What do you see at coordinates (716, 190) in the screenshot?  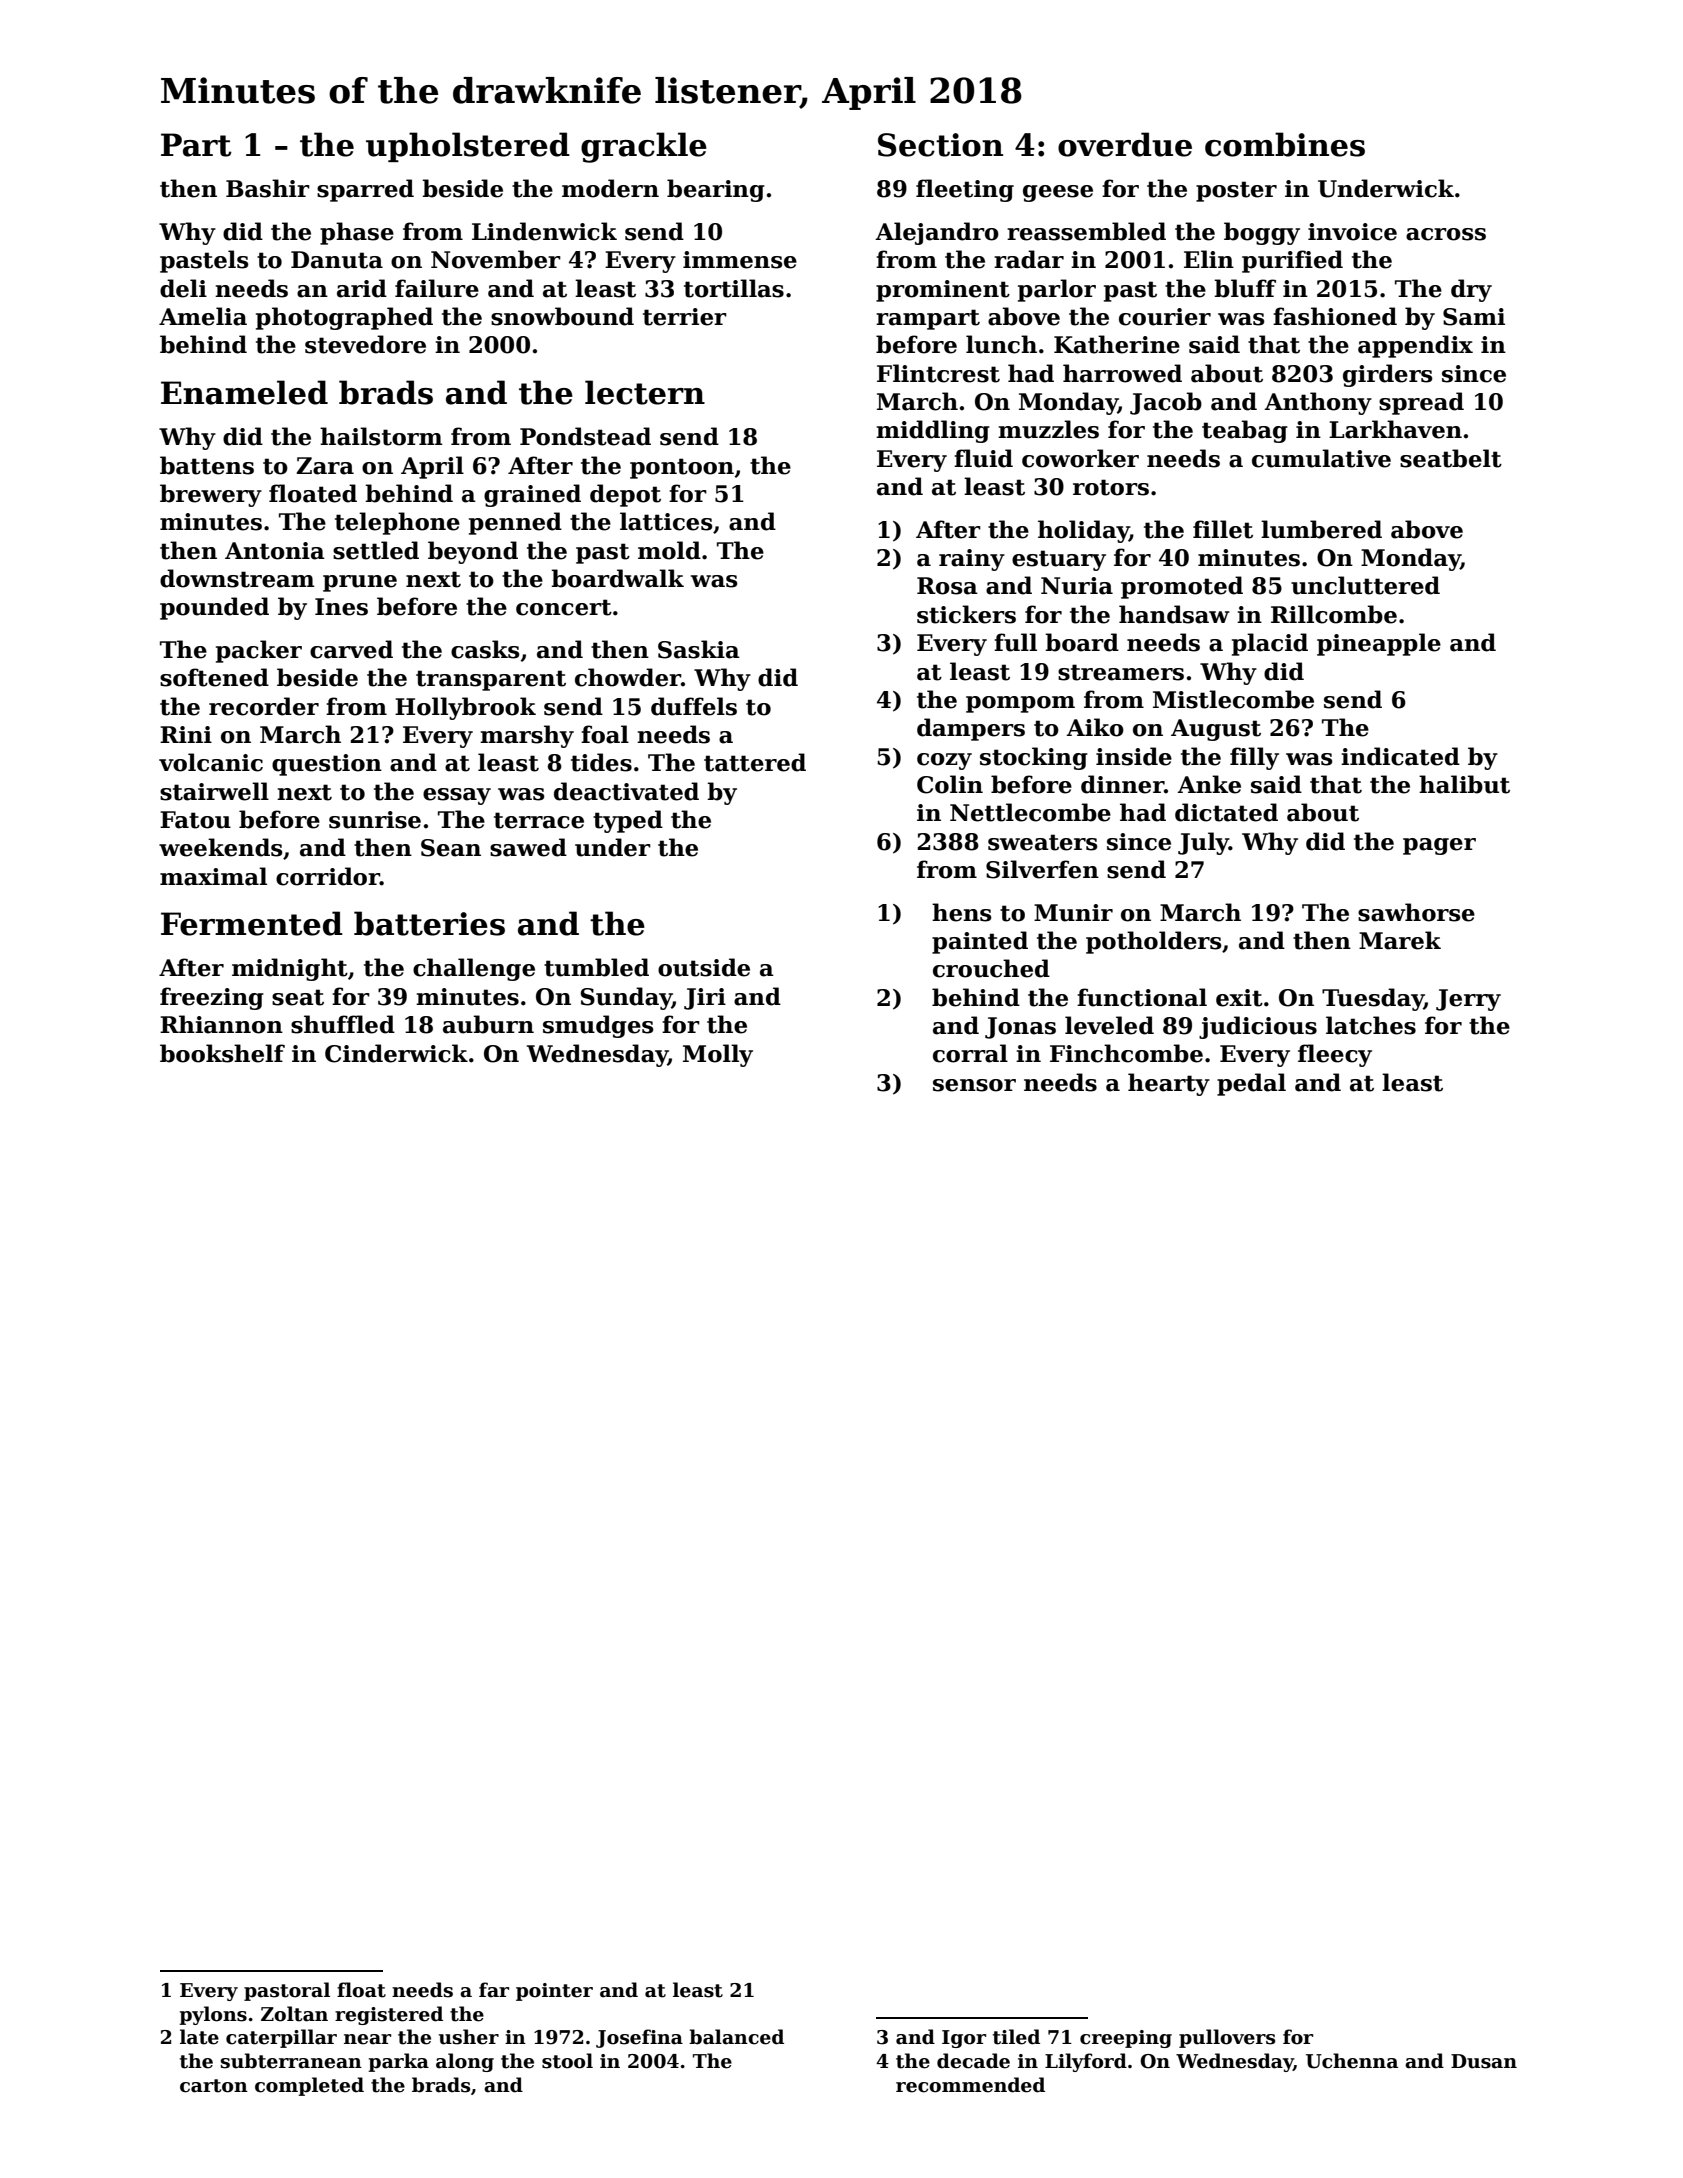 I see `bearing` at bounding box center [716, 190].
